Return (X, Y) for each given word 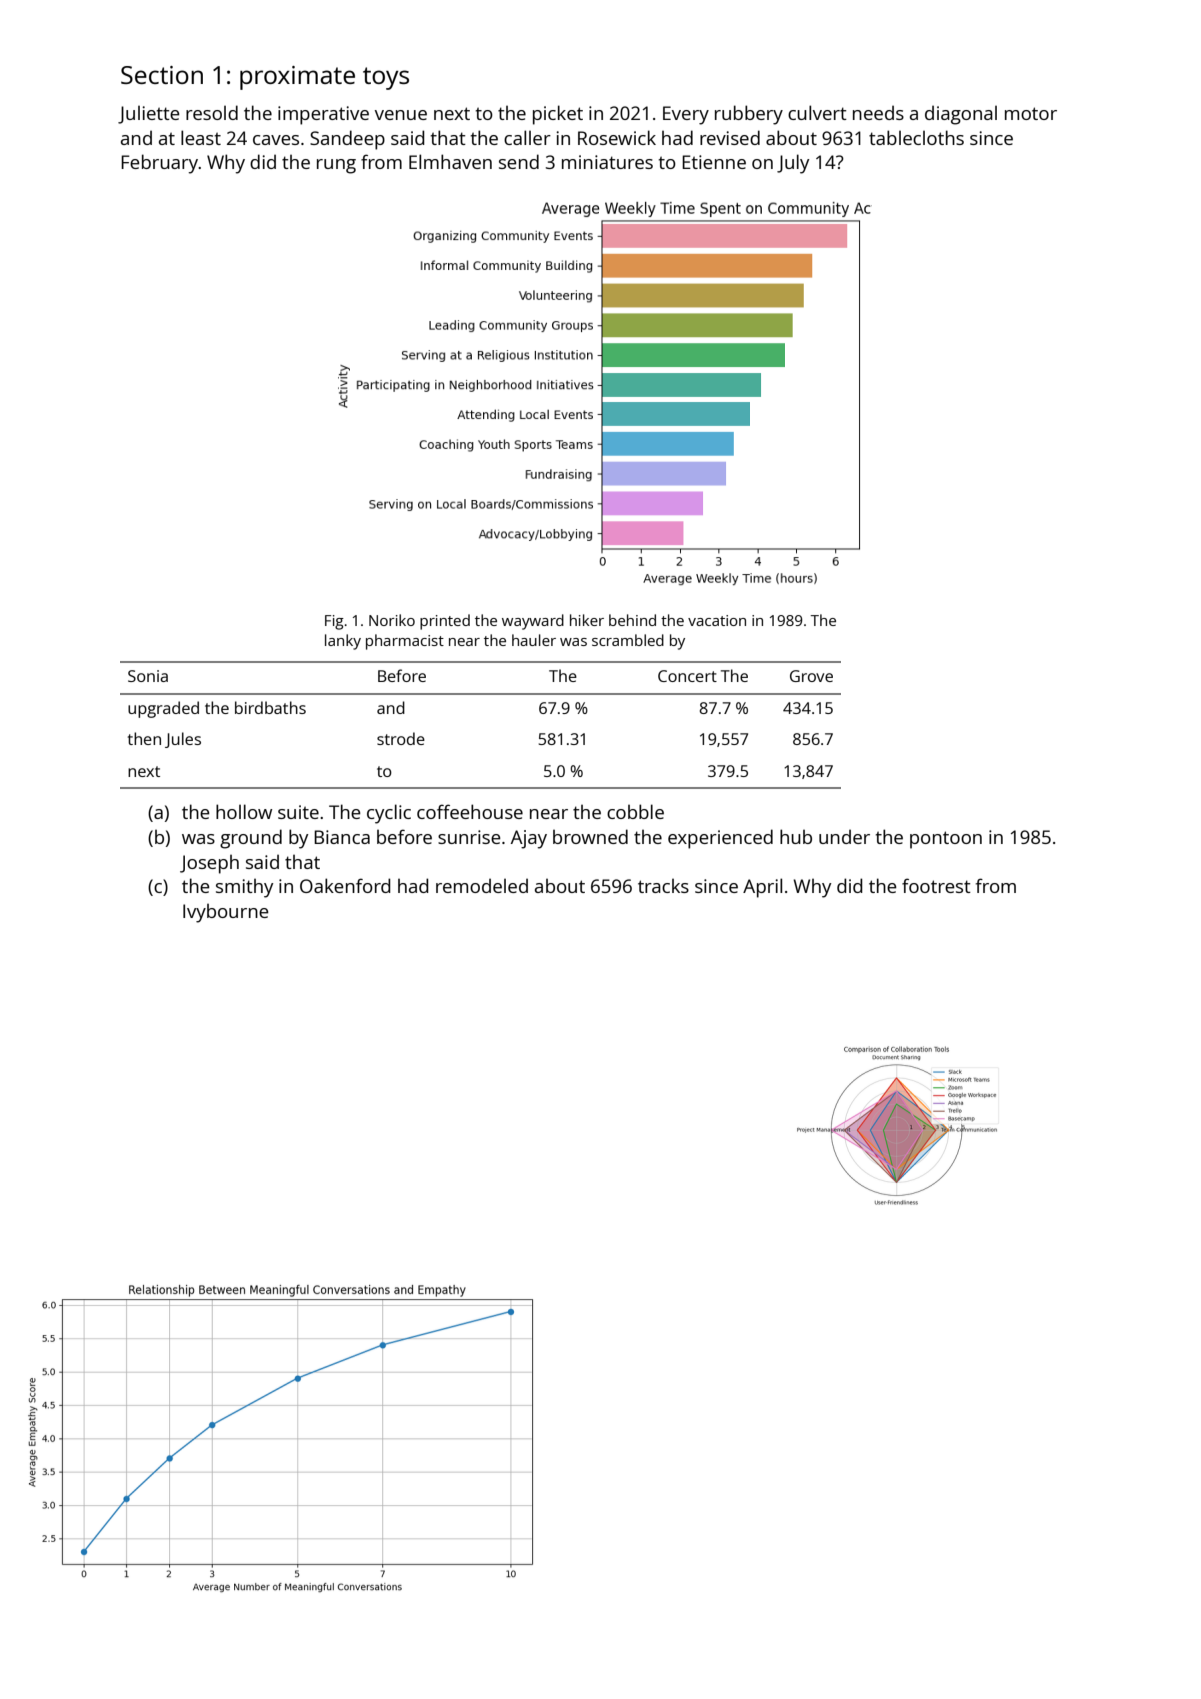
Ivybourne (226, 913)
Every (686, 115)
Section (162, 75)
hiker (587, 620)
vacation (717, 620)
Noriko (392, 620)
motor (1031, 113)
